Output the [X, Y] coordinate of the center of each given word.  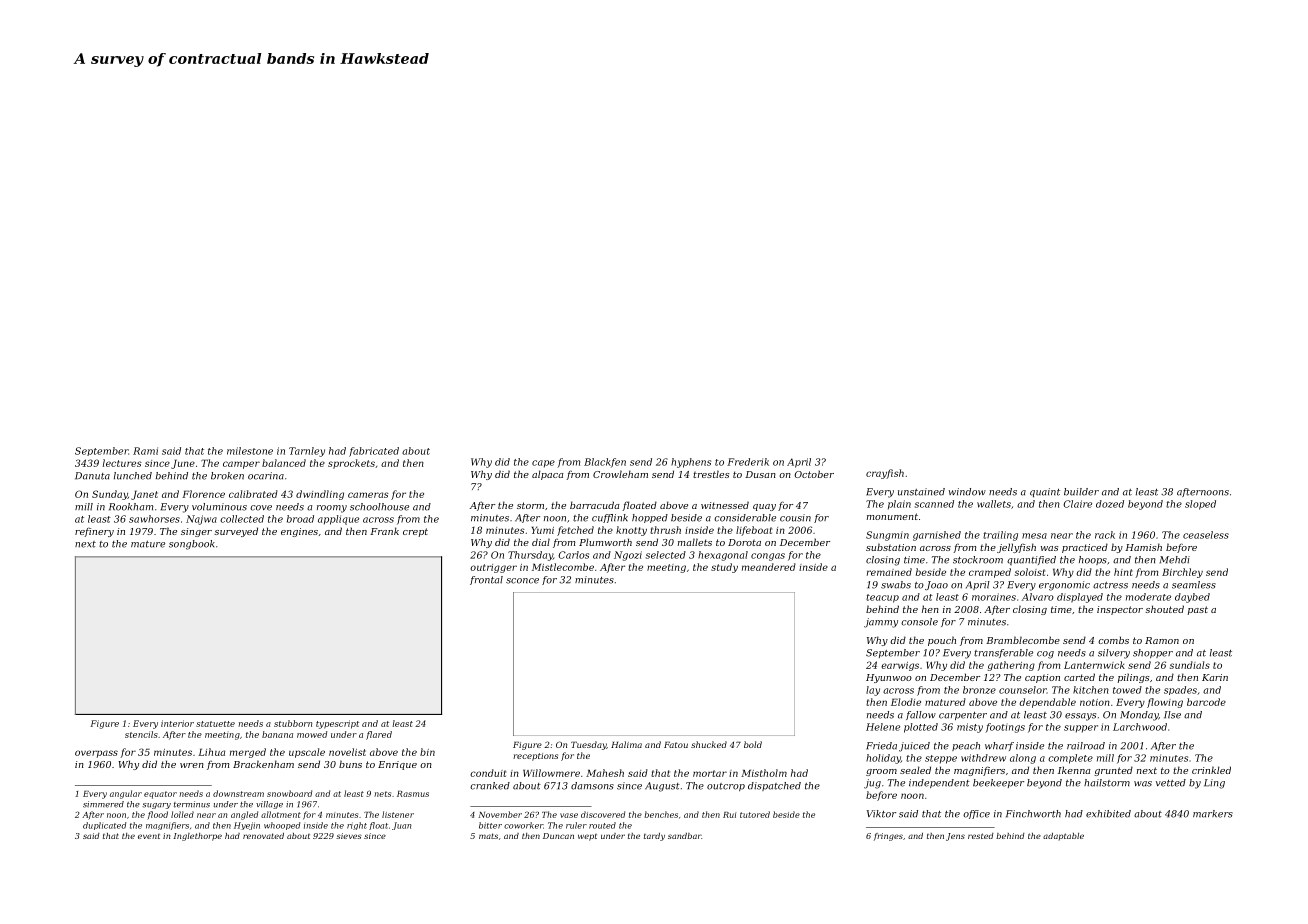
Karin [1215, 677]
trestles [711, 474]
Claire [1077, 504]
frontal [486, 580]
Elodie [906, 702]
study [724, 568]
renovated [263, 836]
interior [177, 723]
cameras [368, 495]
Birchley [1182, 573]
